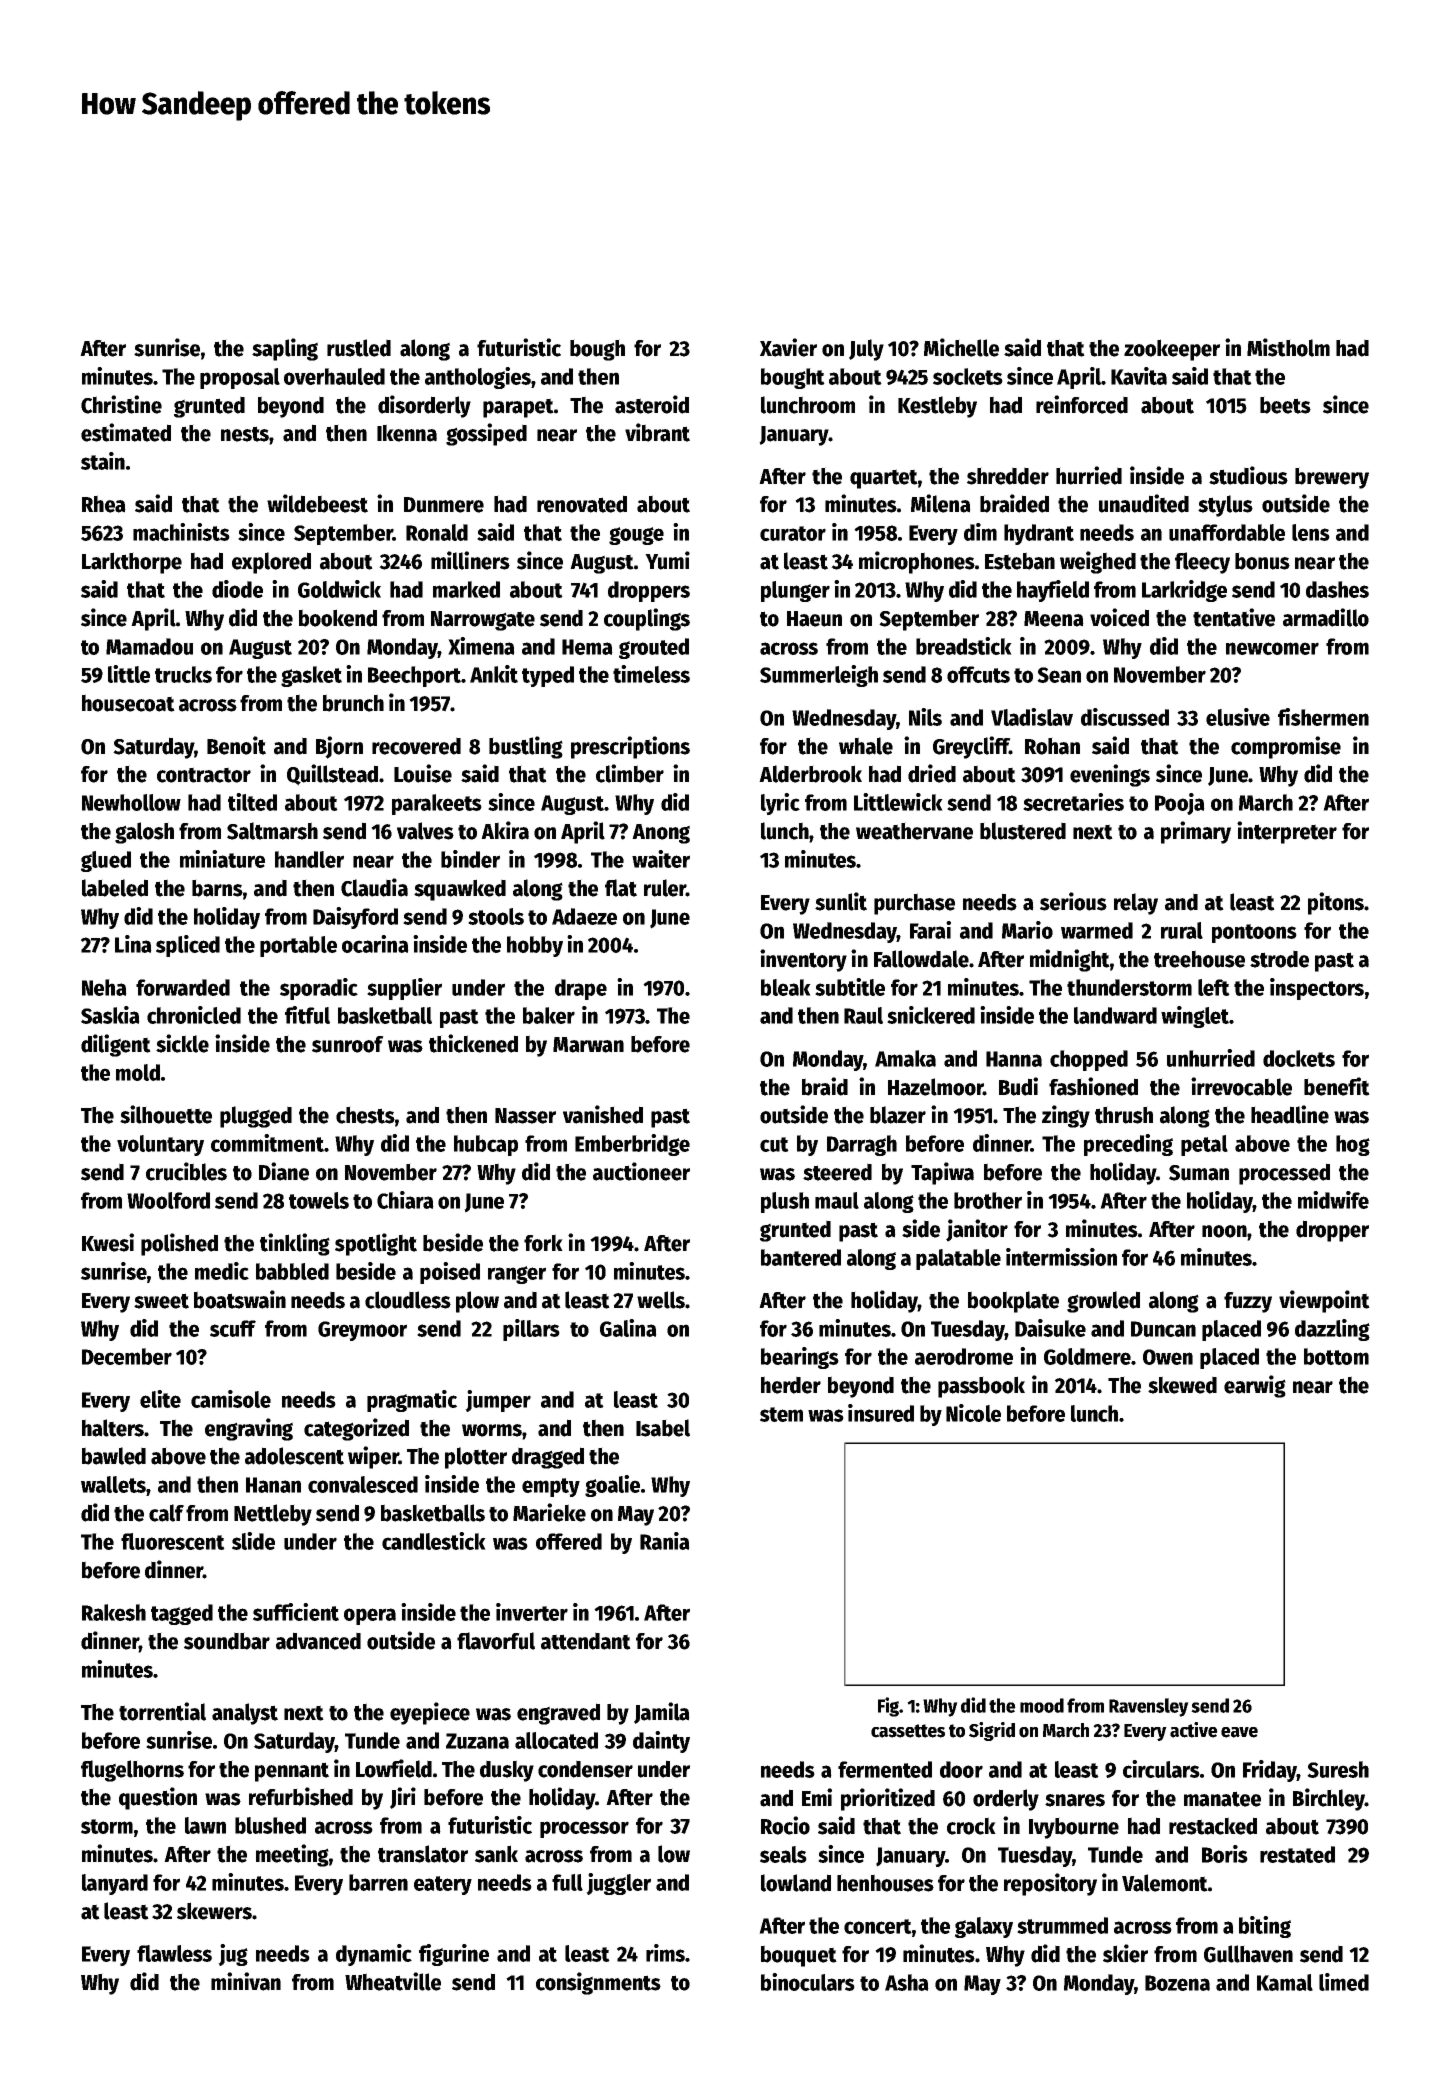 This screenshot has height=2100, width=1450. I want to click on overhauled, so click(334, 376).
